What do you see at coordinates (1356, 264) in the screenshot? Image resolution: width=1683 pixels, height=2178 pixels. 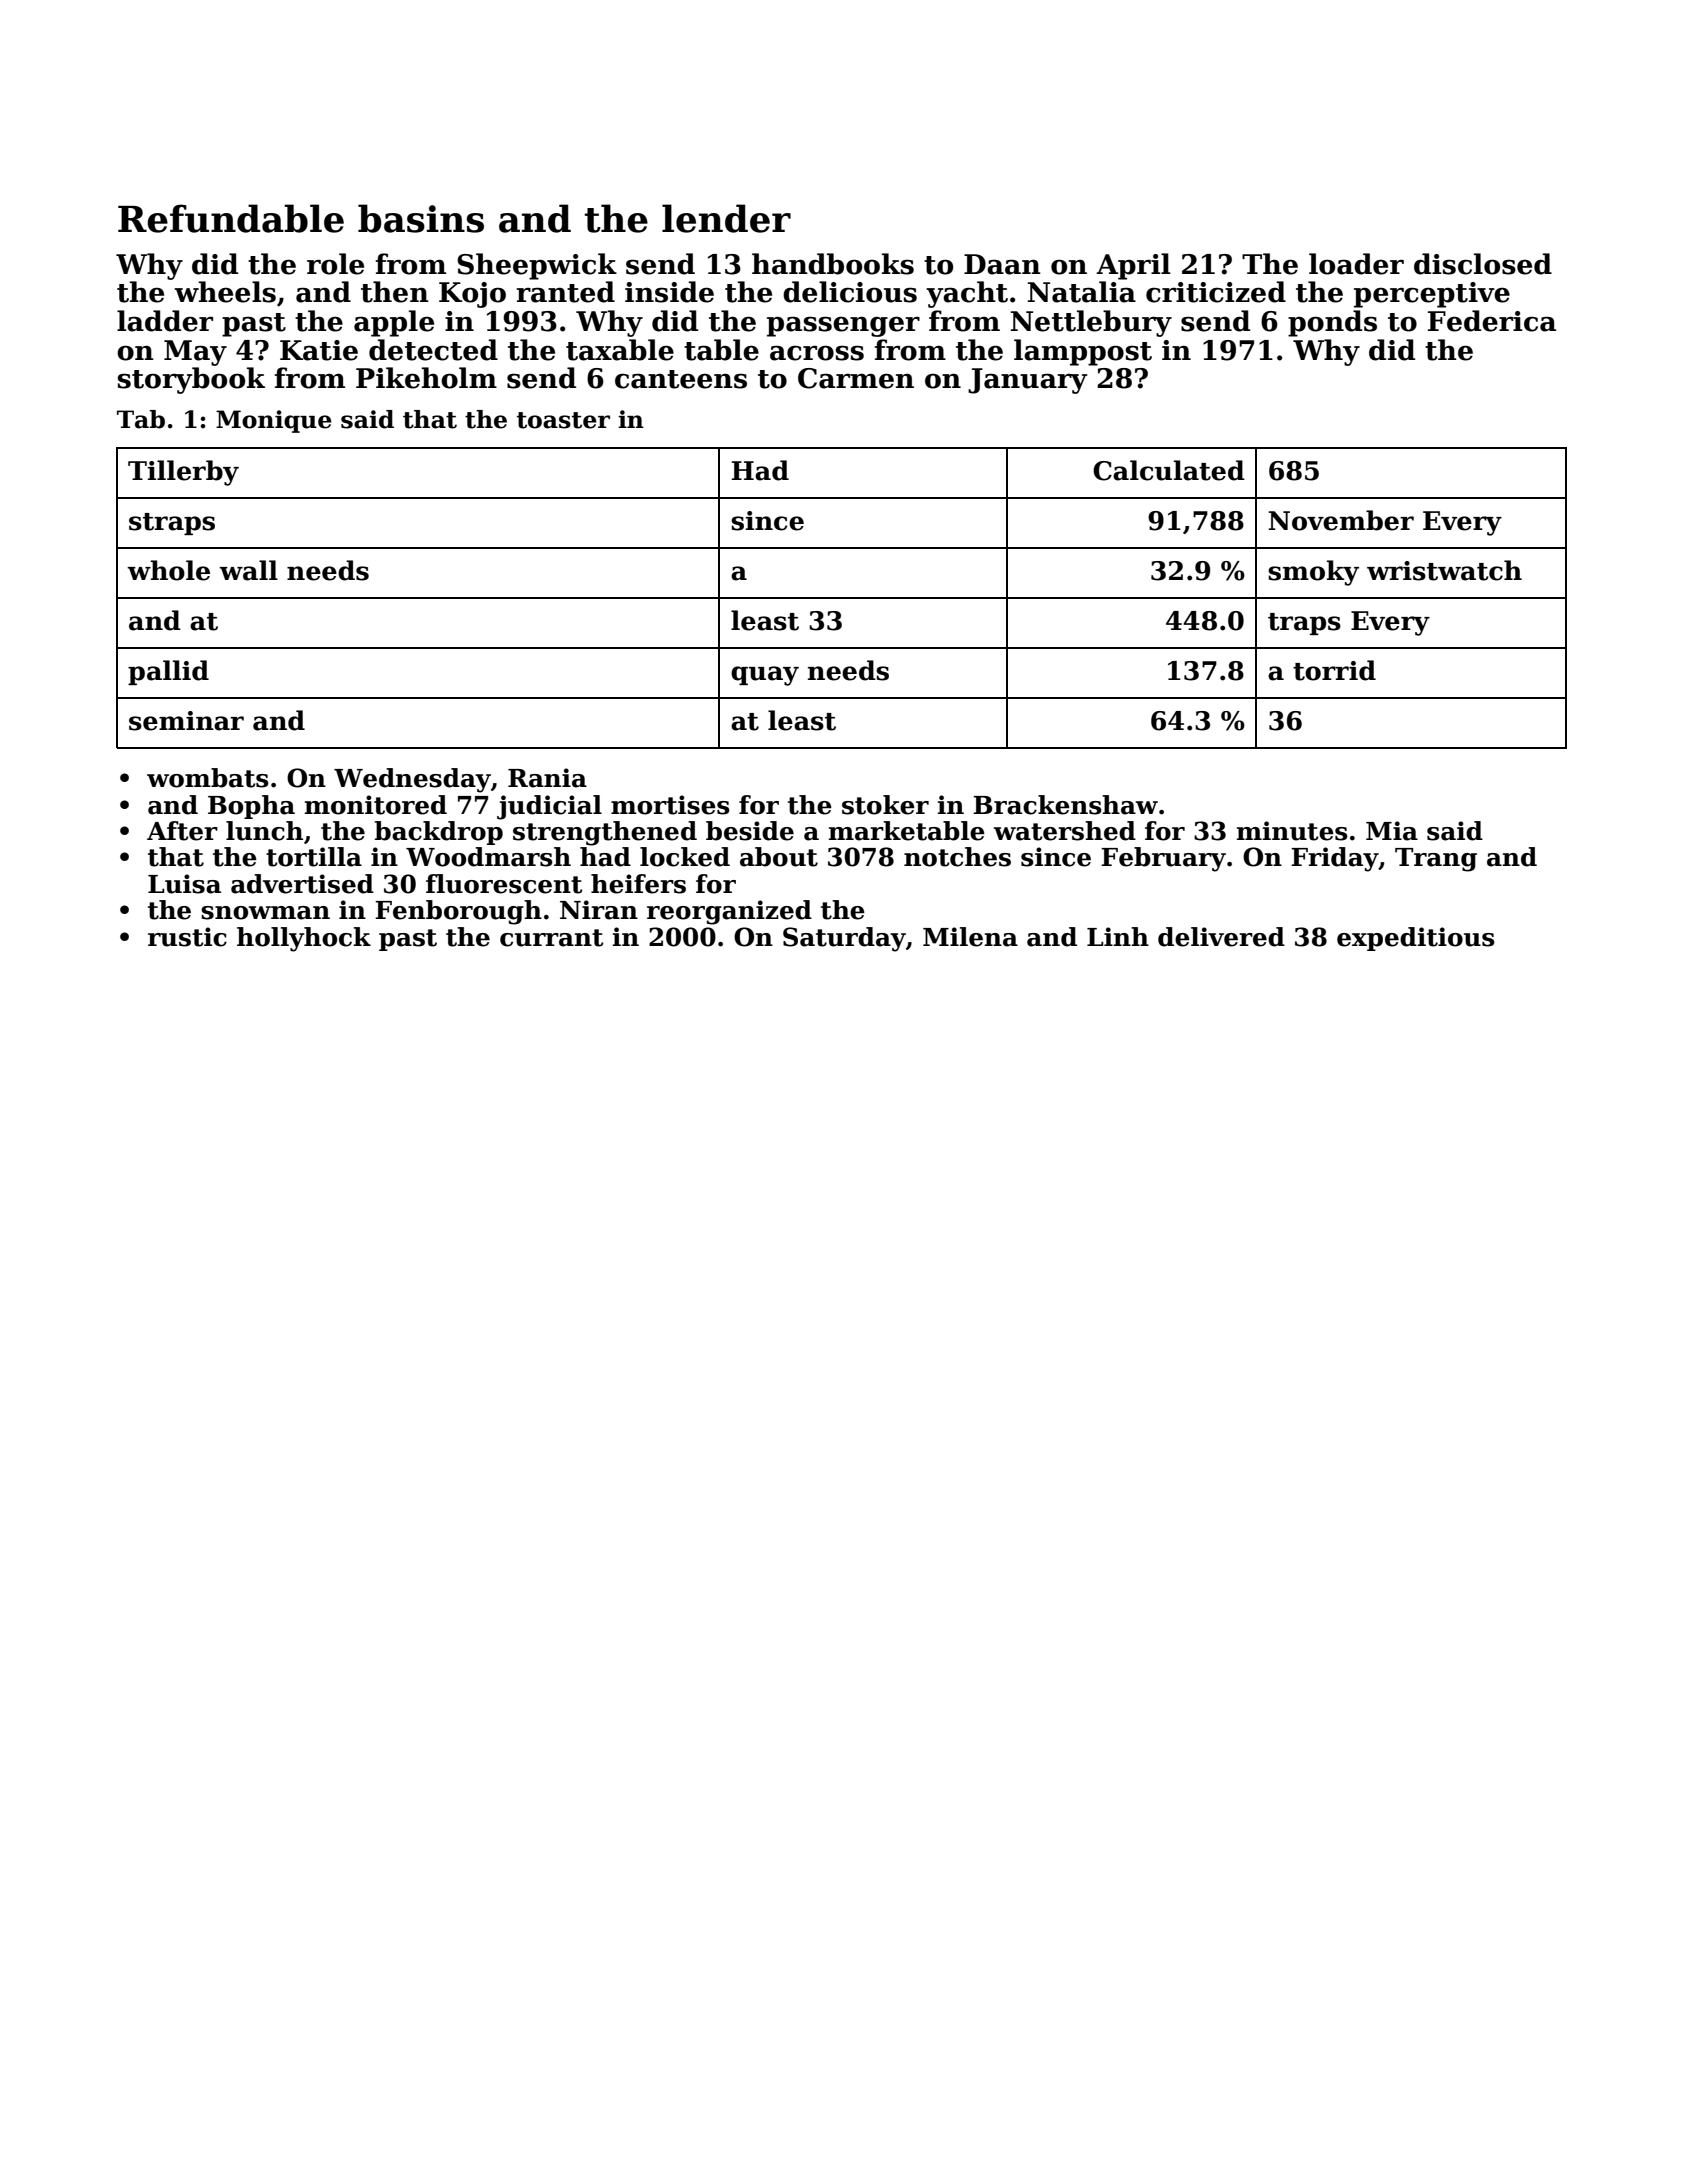 I see `loader` at bounding box center [1356, 264].
